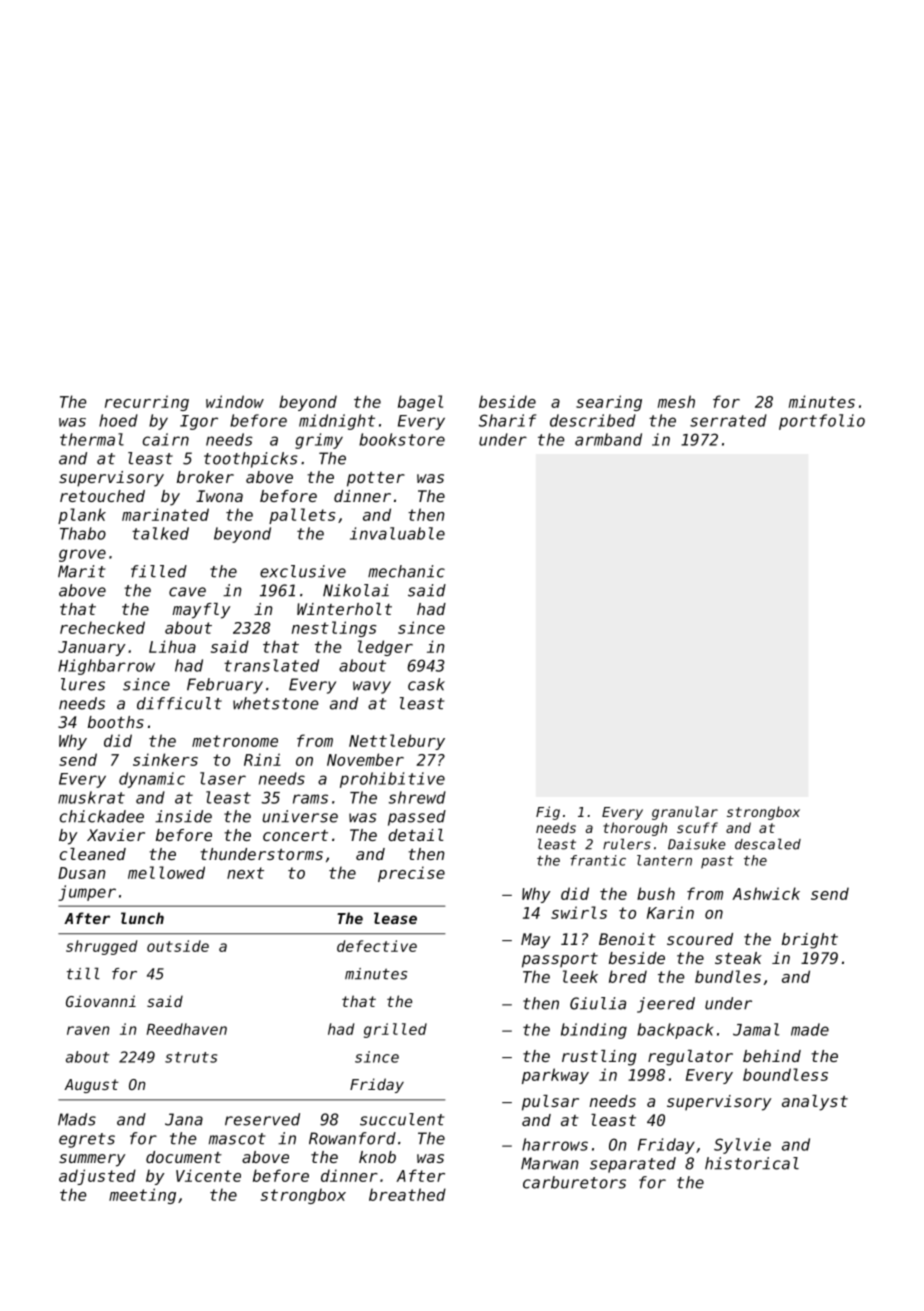 This image has height=1311, width=924. What do you see at coordinates (426, 684) in the image?
I see `cask` at bounding box center [426, 684].
